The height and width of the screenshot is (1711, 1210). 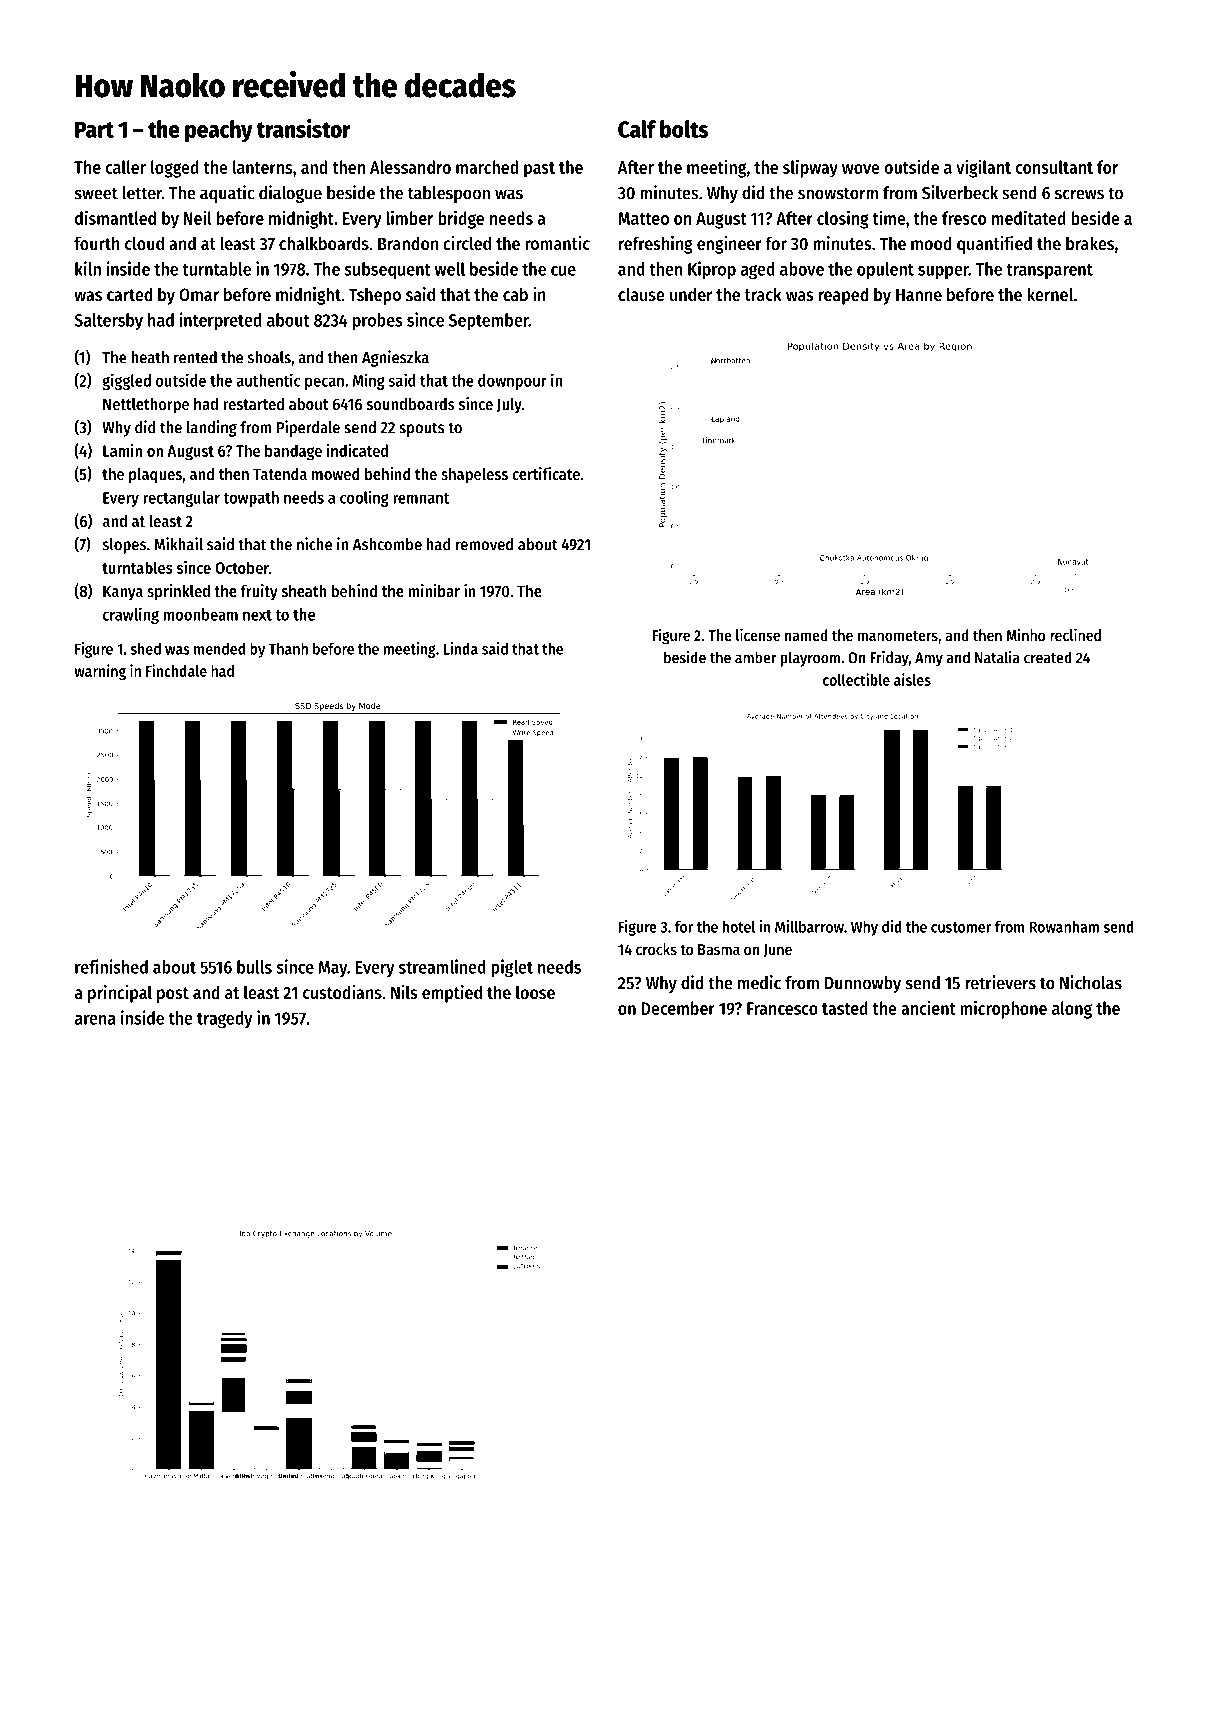 I want to click on Finchdale, so click(x=176, y=670).
